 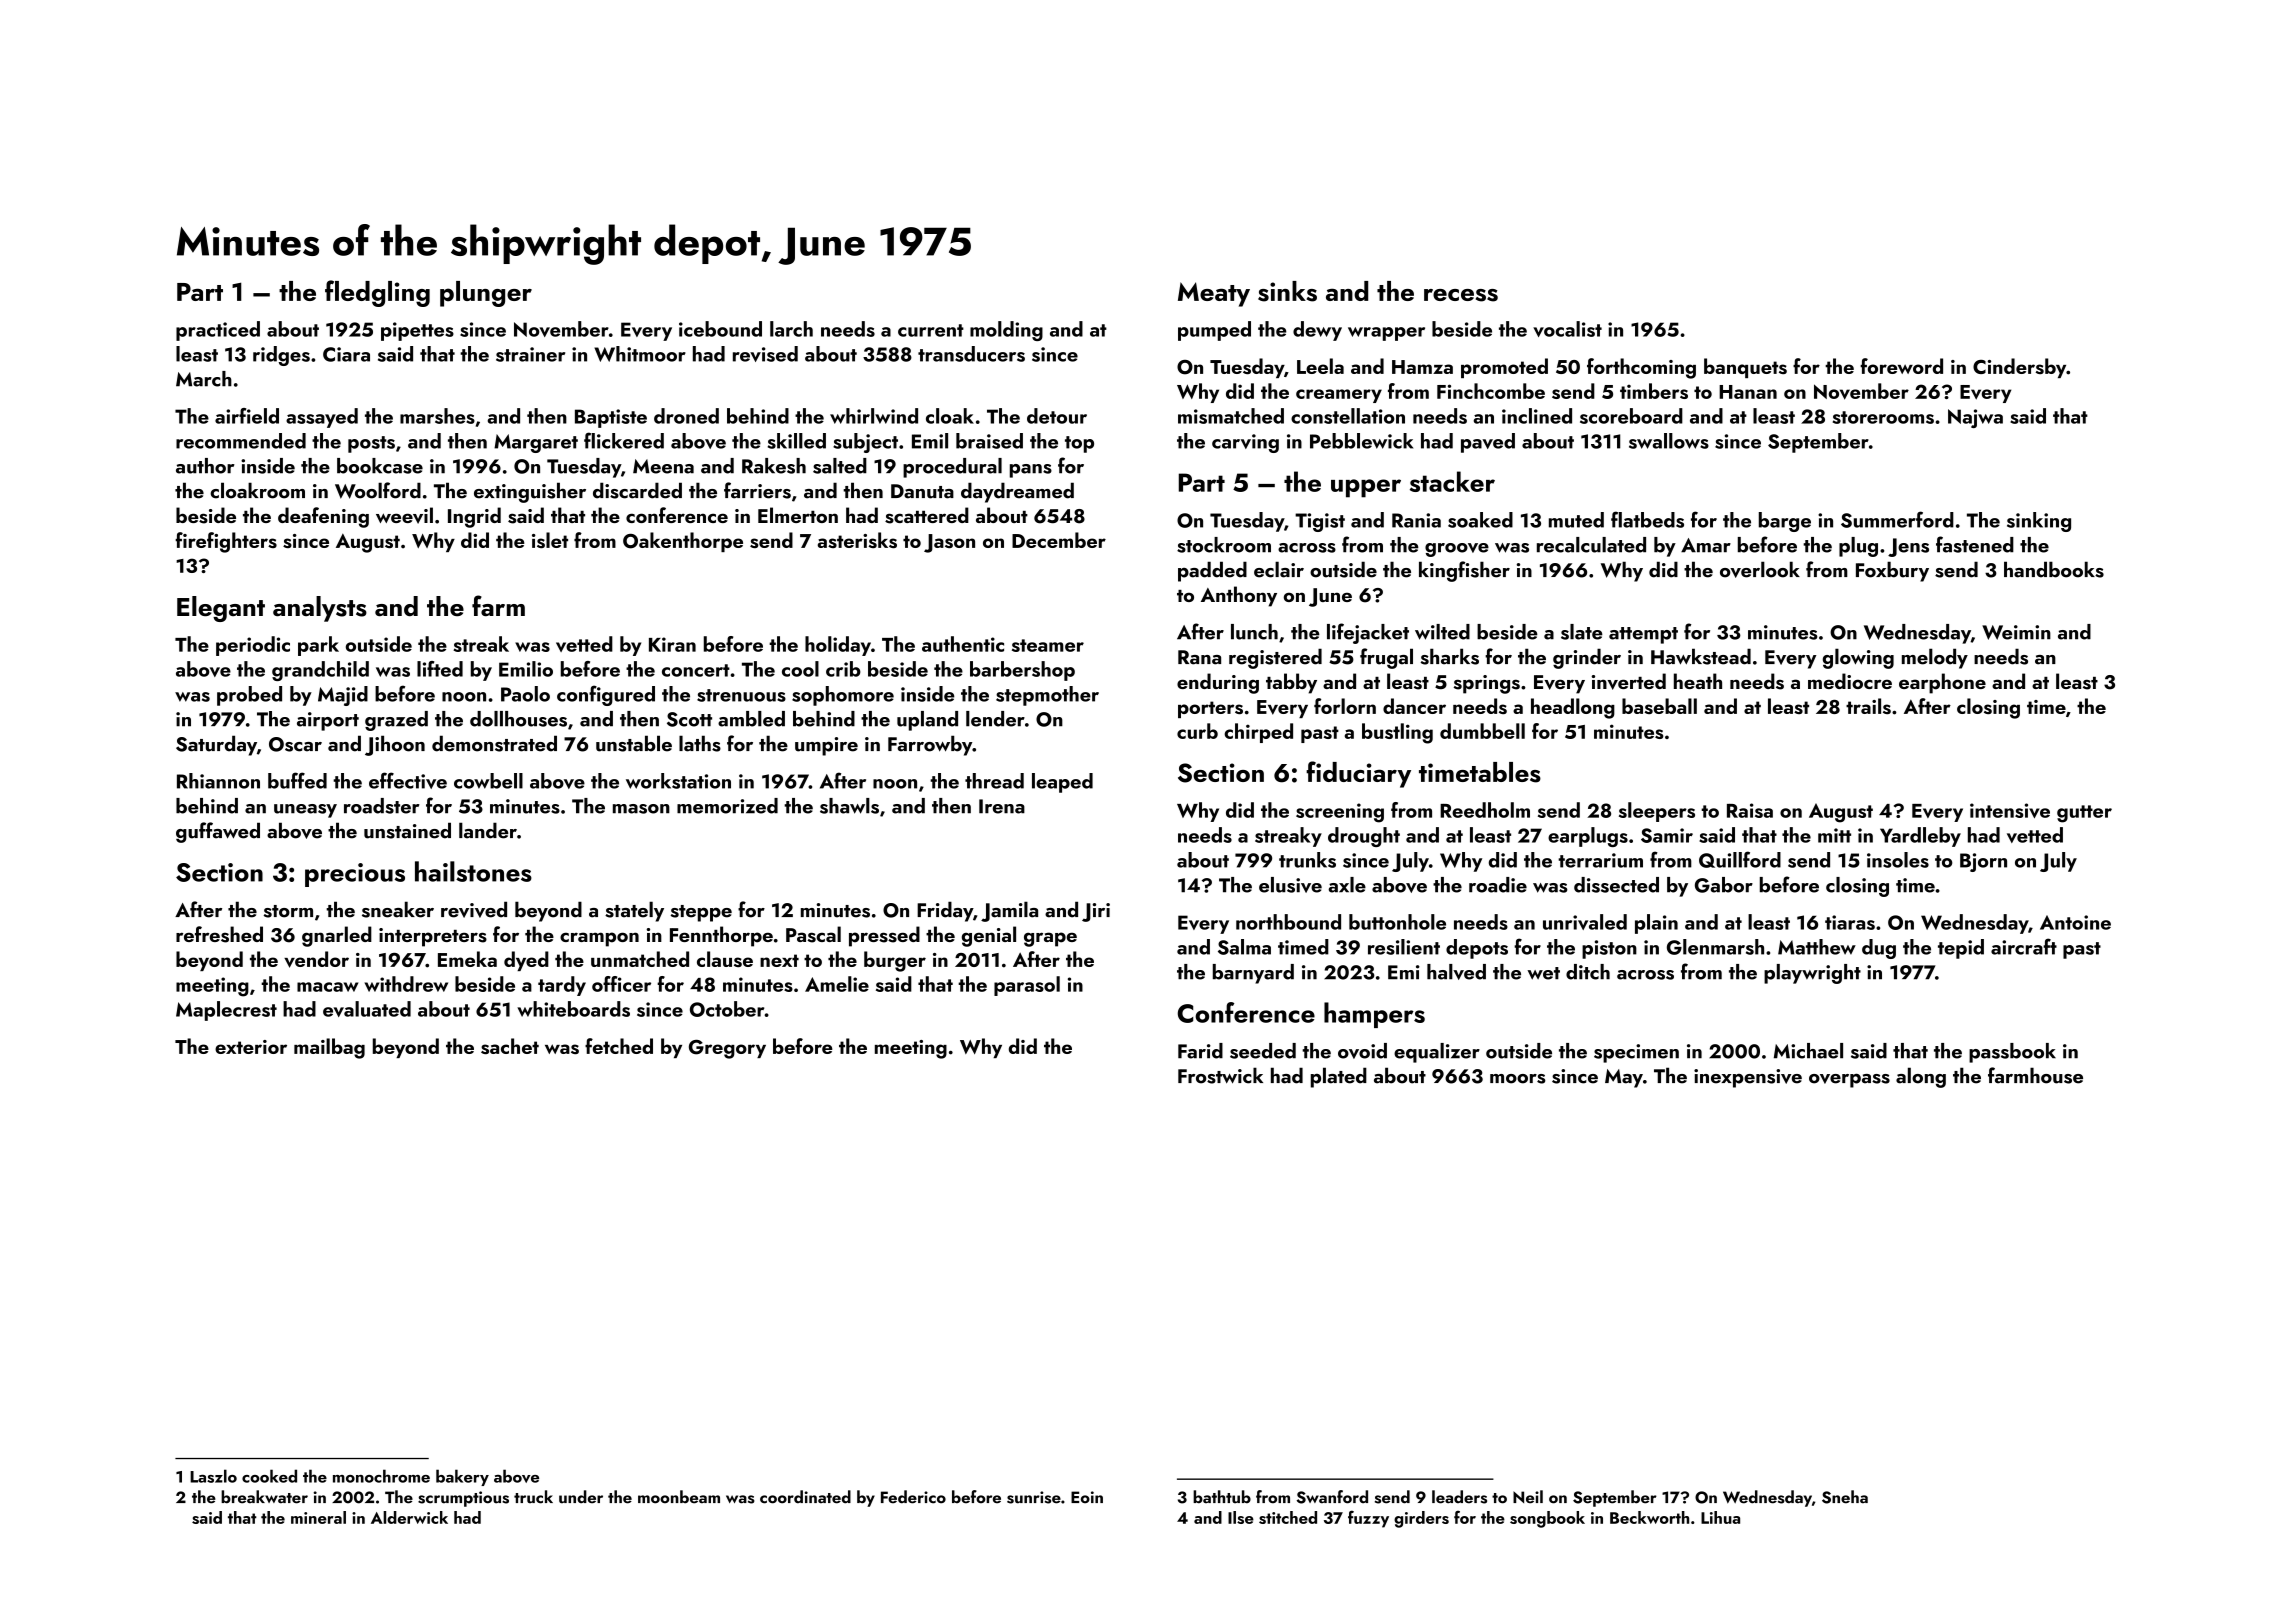 What do you see at coordinates (409, 1517) in the image?
I see `Alderwick` at bounding box center [409, 1517].
